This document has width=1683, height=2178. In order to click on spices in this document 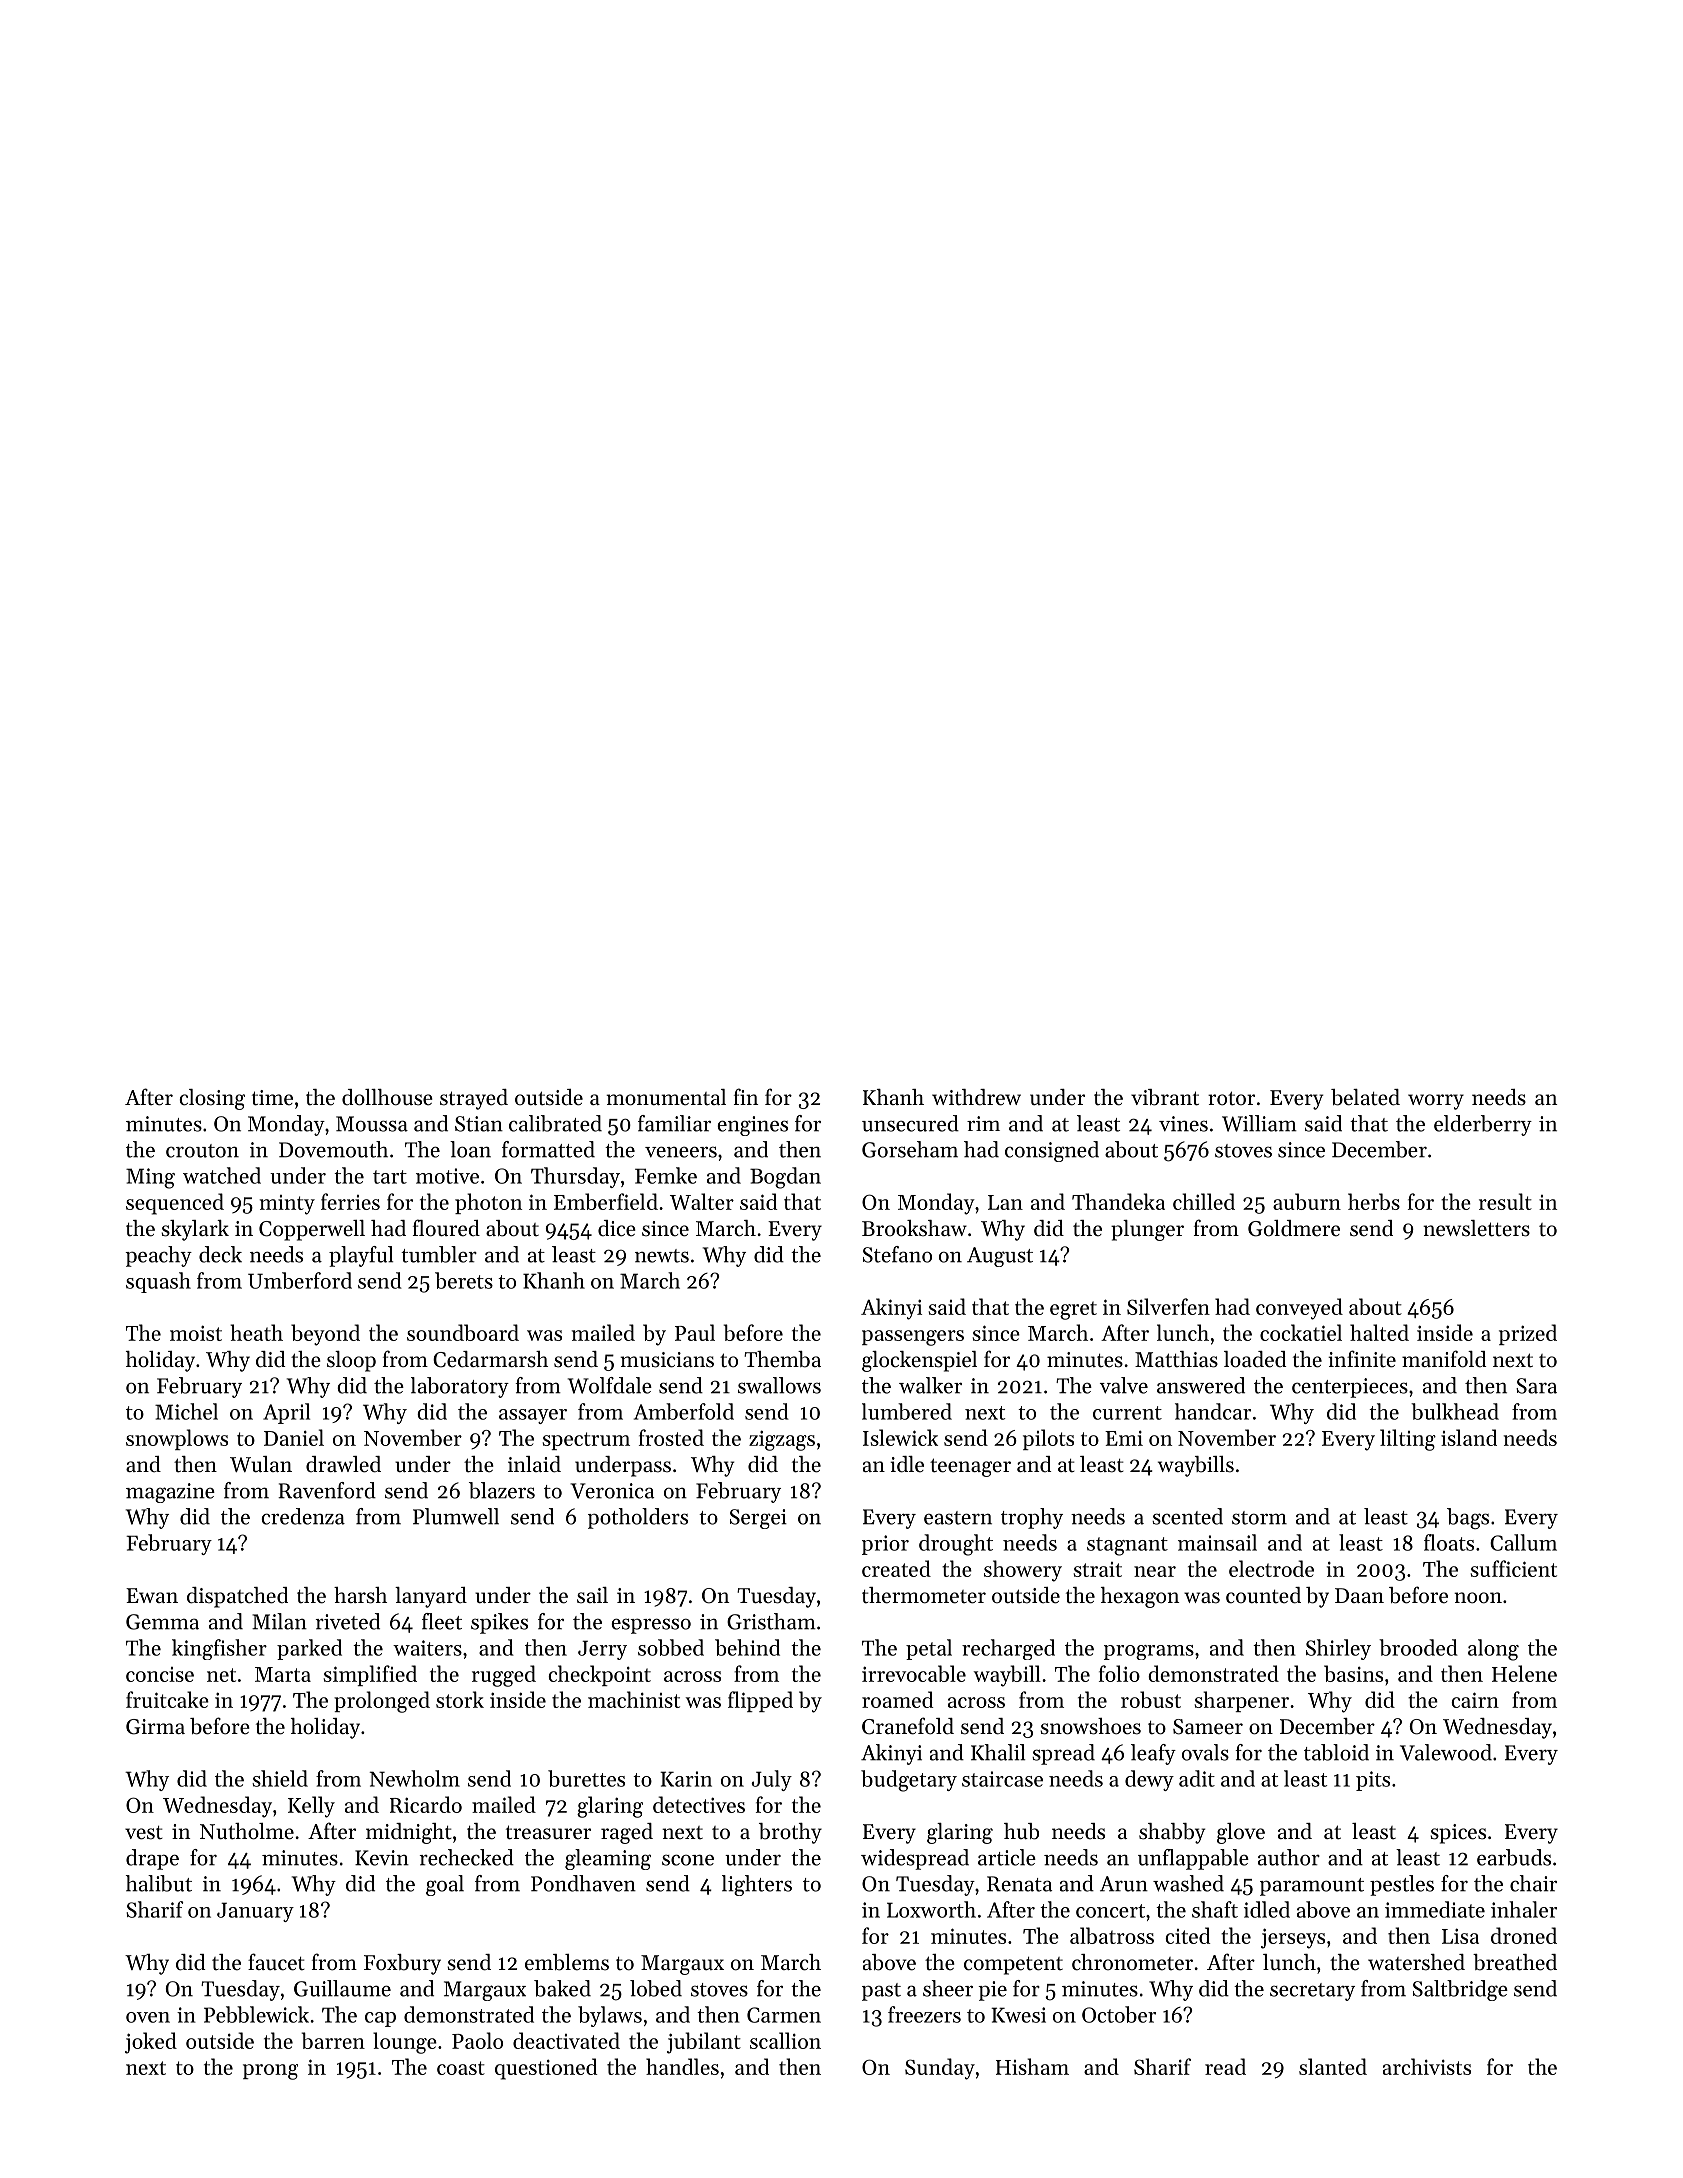, I will do `click(1458, 1834)`.
